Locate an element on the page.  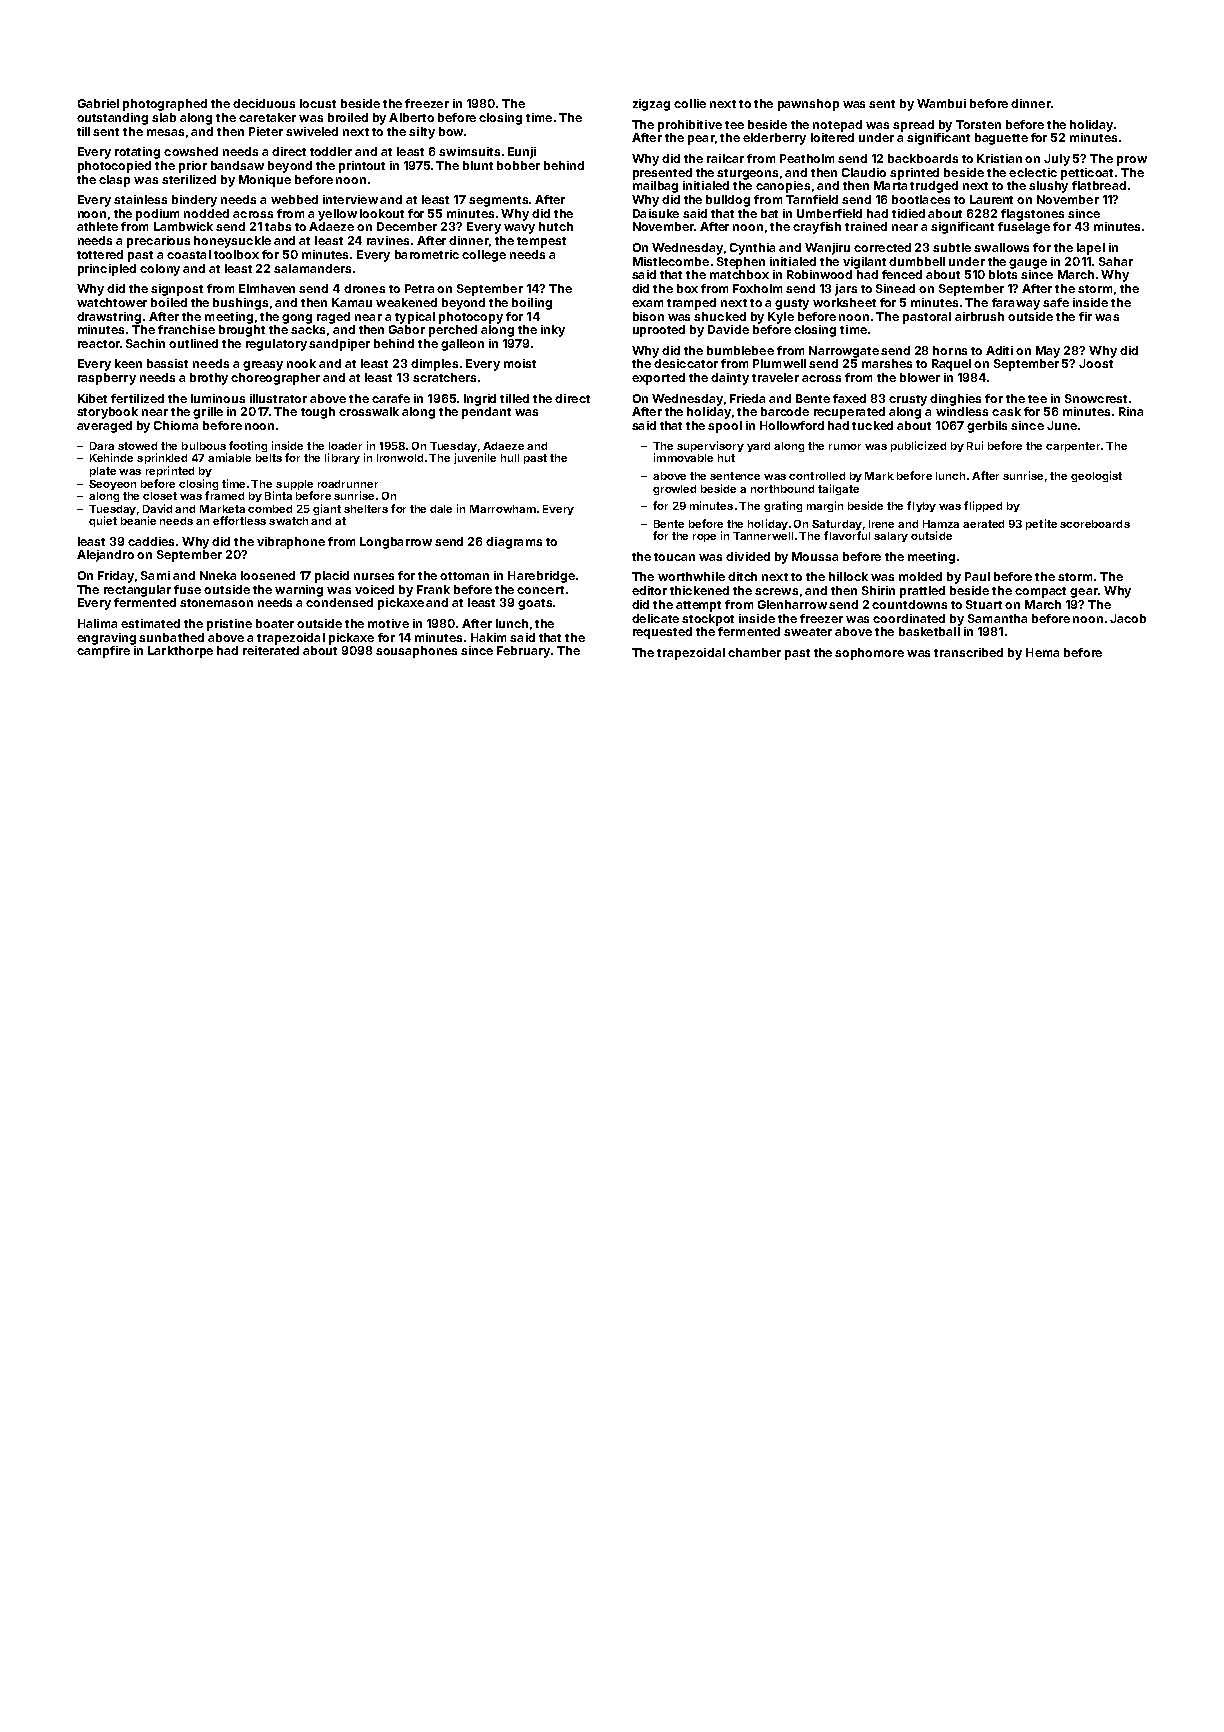
boiled is located at coordinates (169, 302).
